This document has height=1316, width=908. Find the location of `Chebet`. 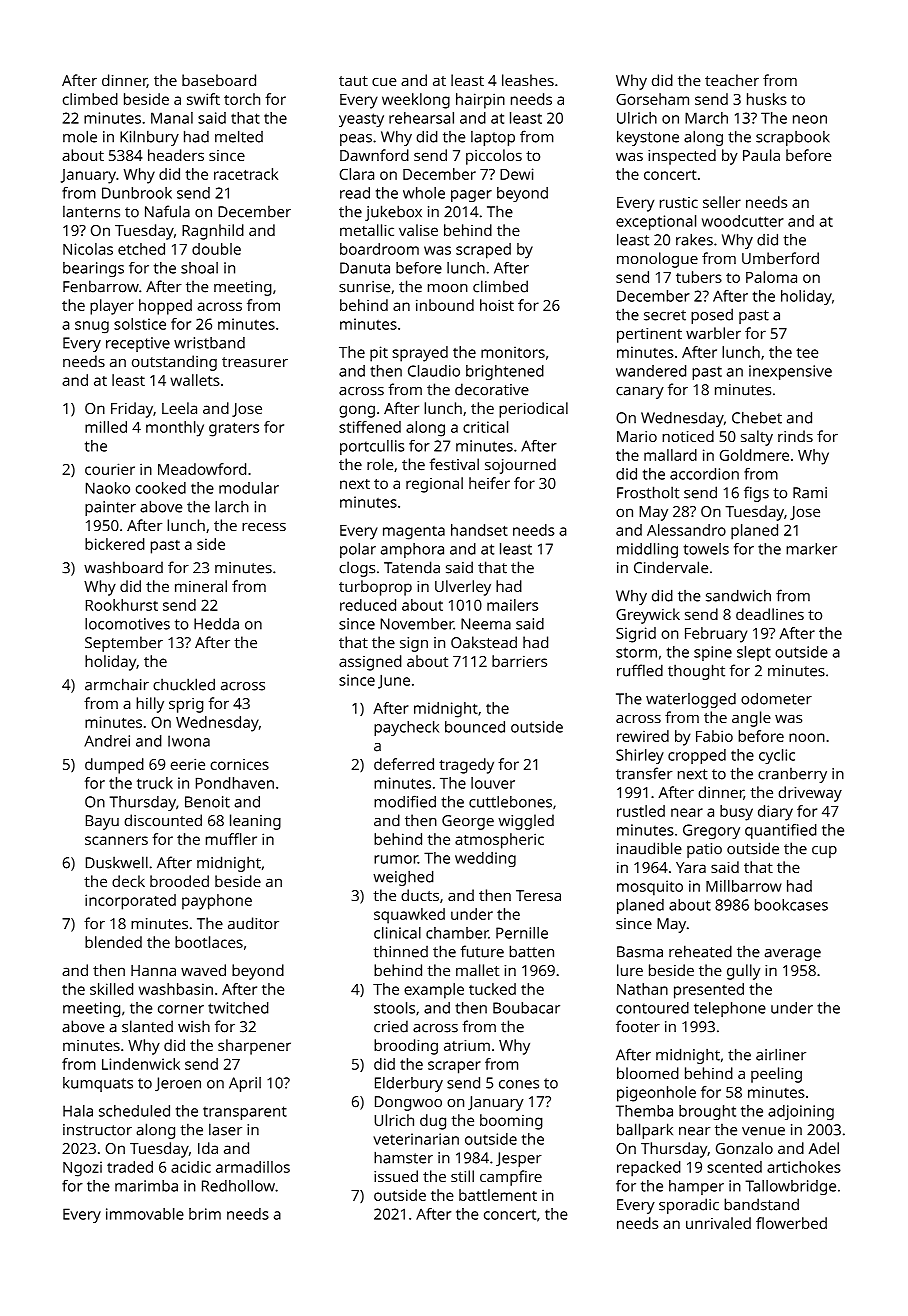

Chebet is located at coordinates (757, 417).
